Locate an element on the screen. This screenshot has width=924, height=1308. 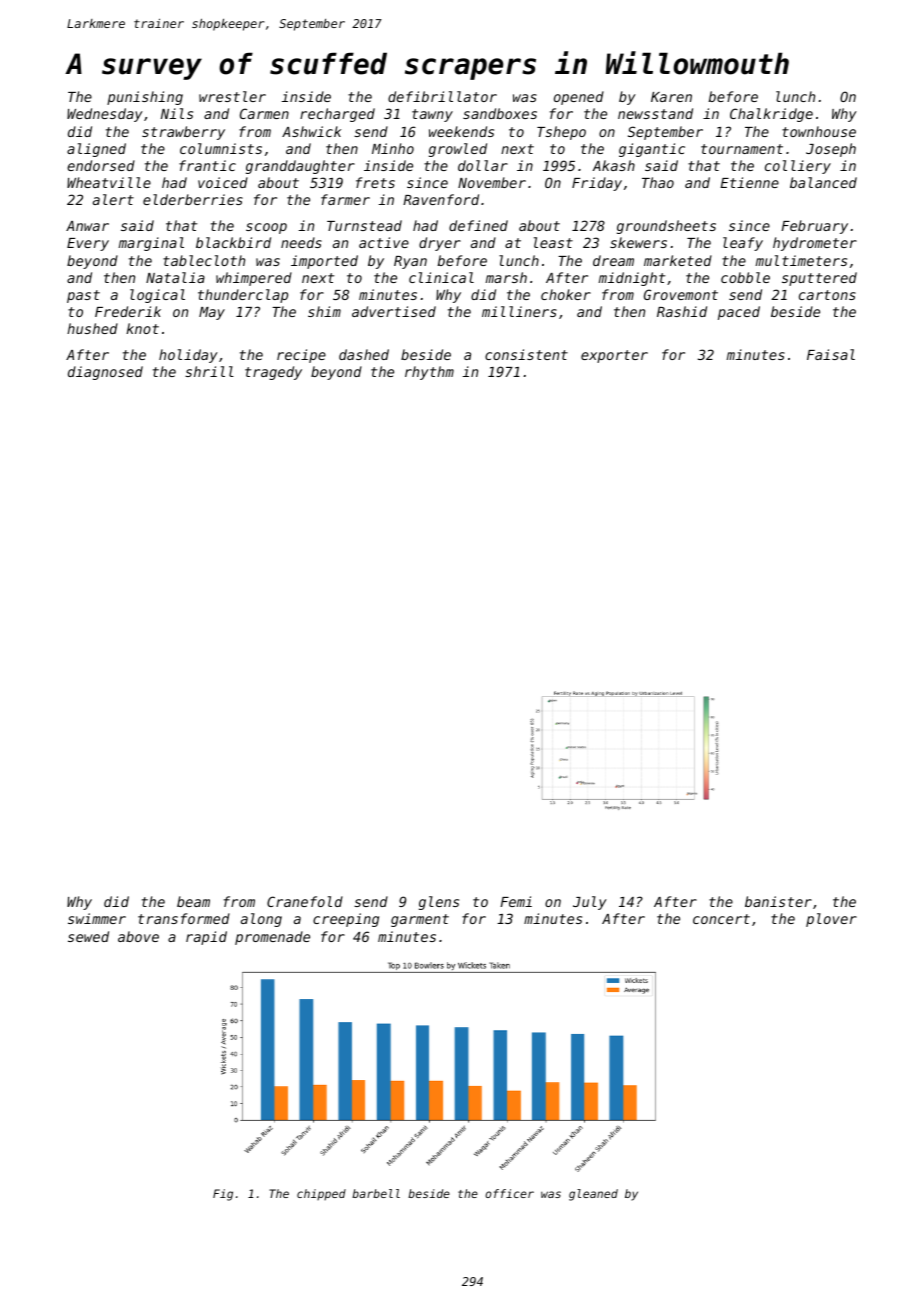
rhythm is located at coordinates (429, 373).
